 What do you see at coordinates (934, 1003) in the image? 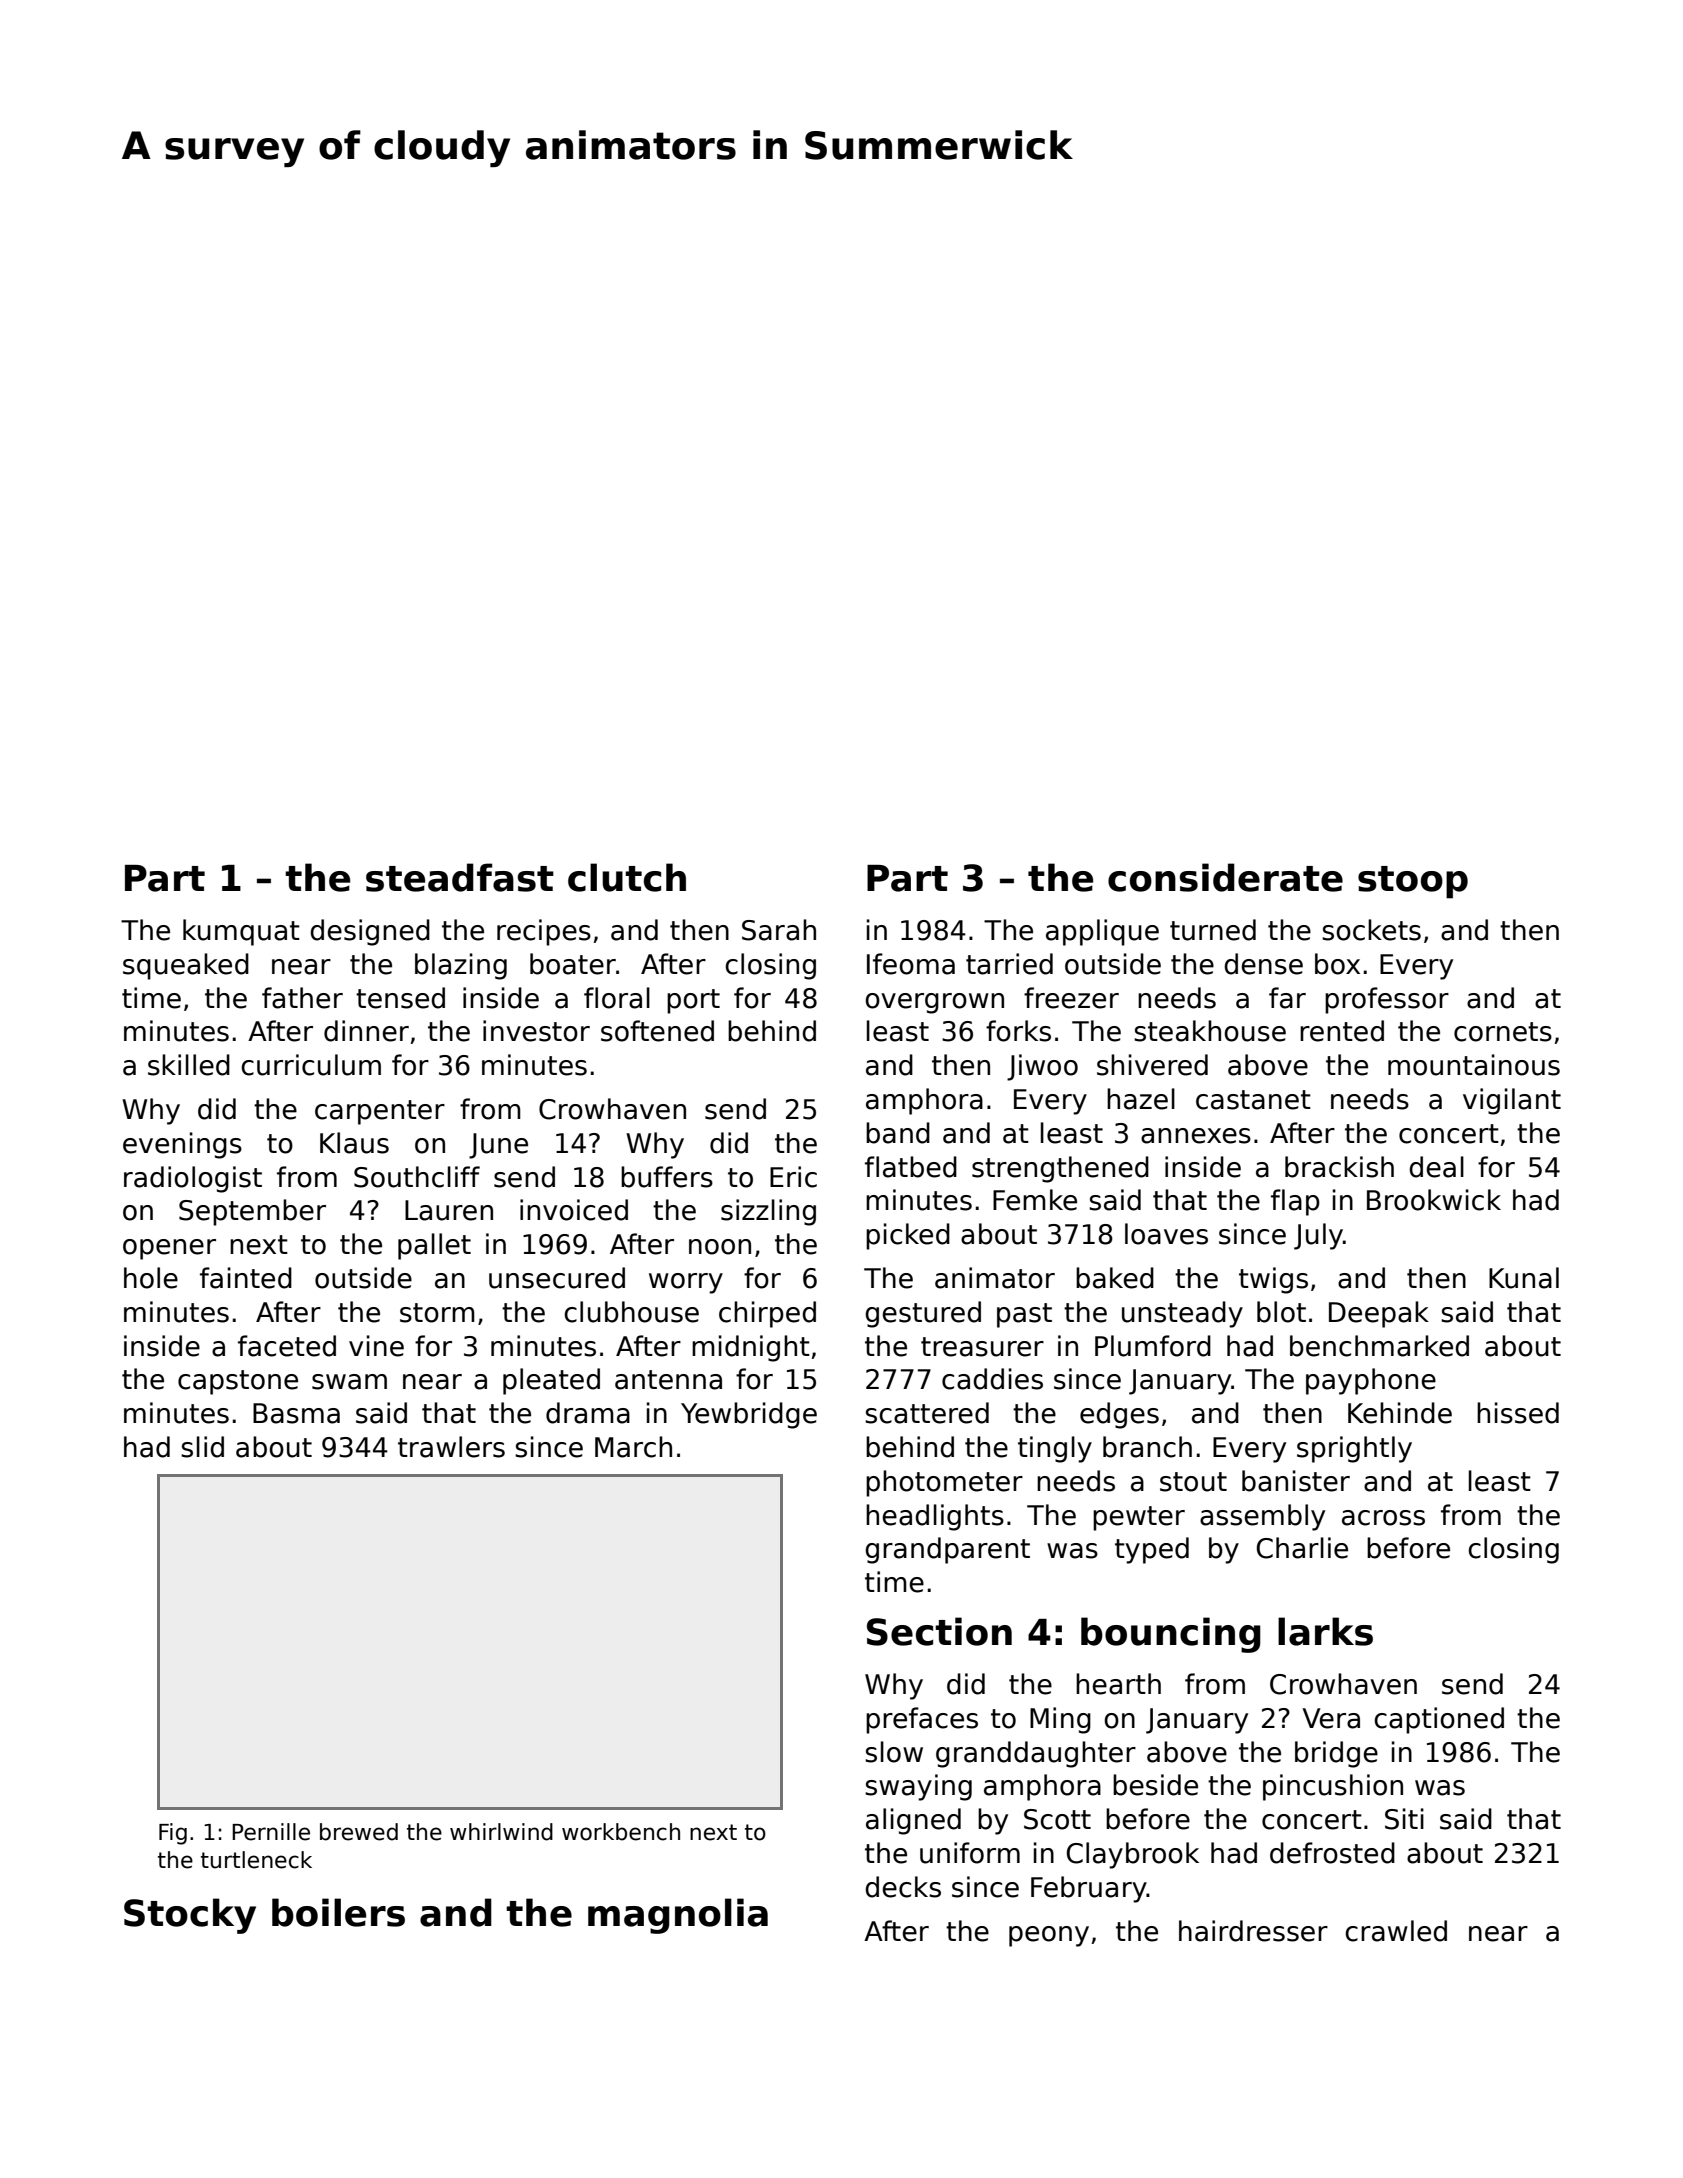
I see `overgrown` at bounding box center [934, 1003].
